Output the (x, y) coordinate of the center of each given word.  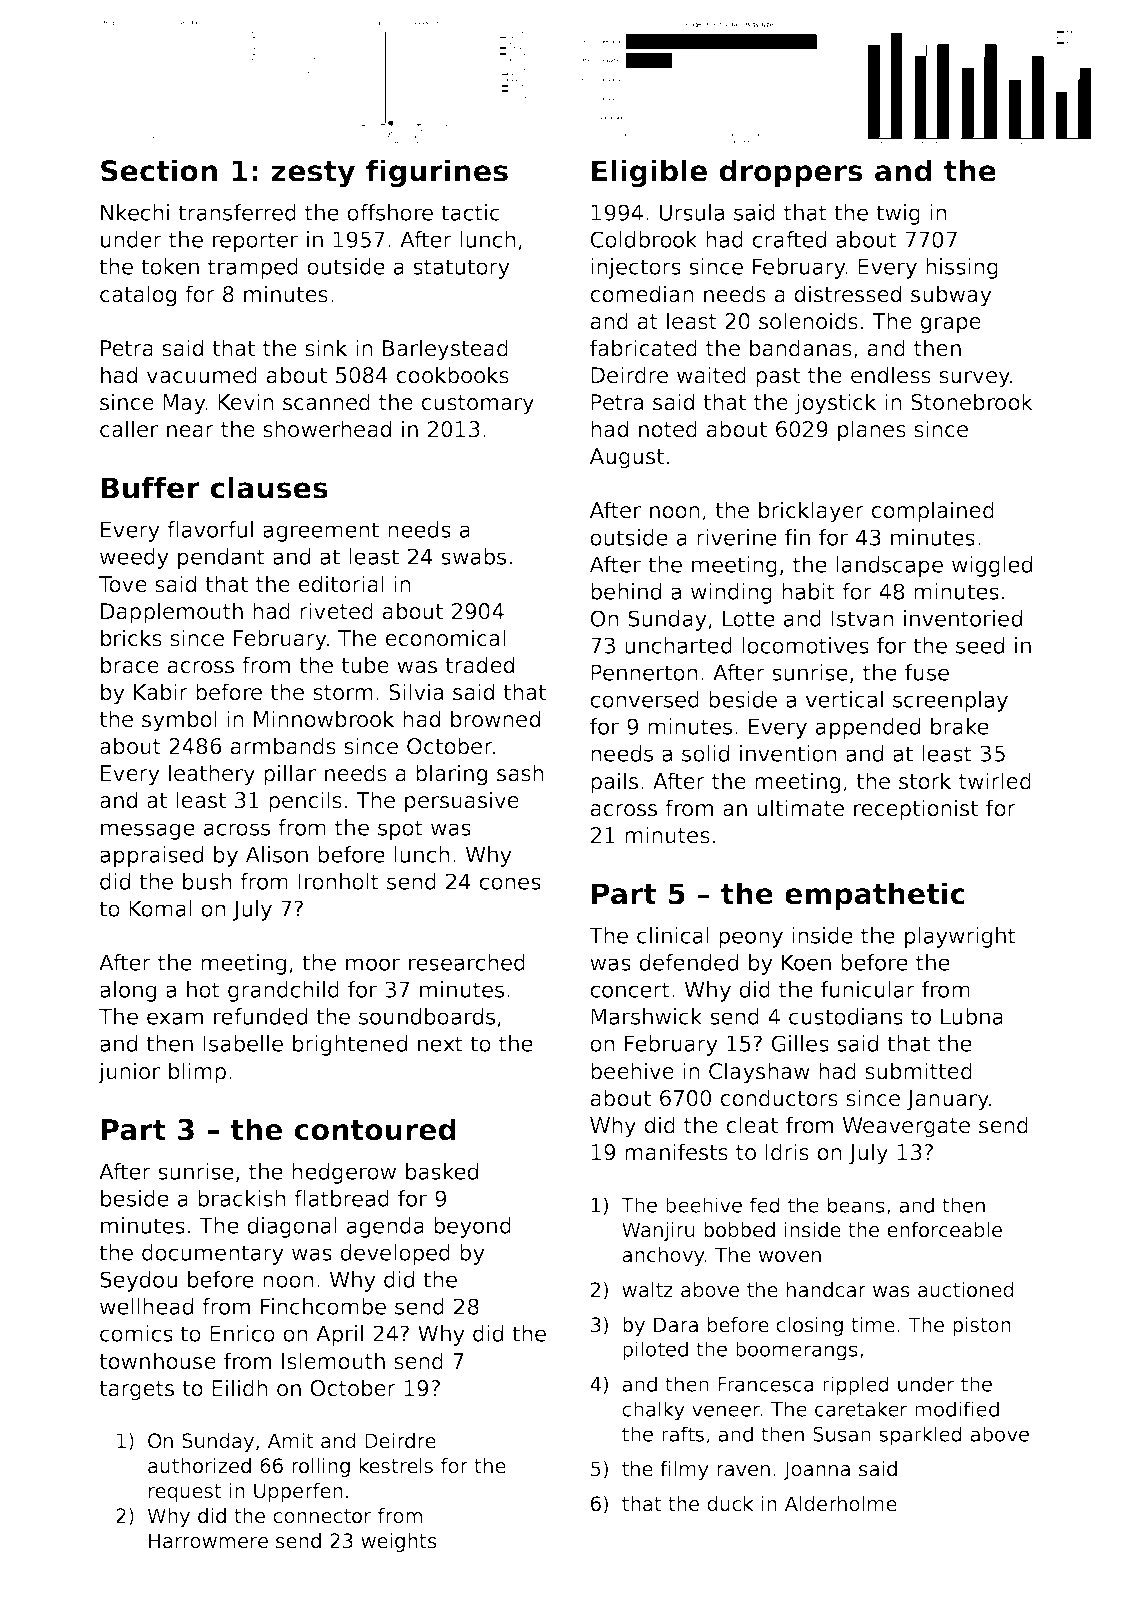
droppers (791, 173)
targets (136, 1391)
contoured (375, 1129)
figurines (437, 173)
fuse (927, 672)
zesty (313, 174)
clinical (673, 935)
